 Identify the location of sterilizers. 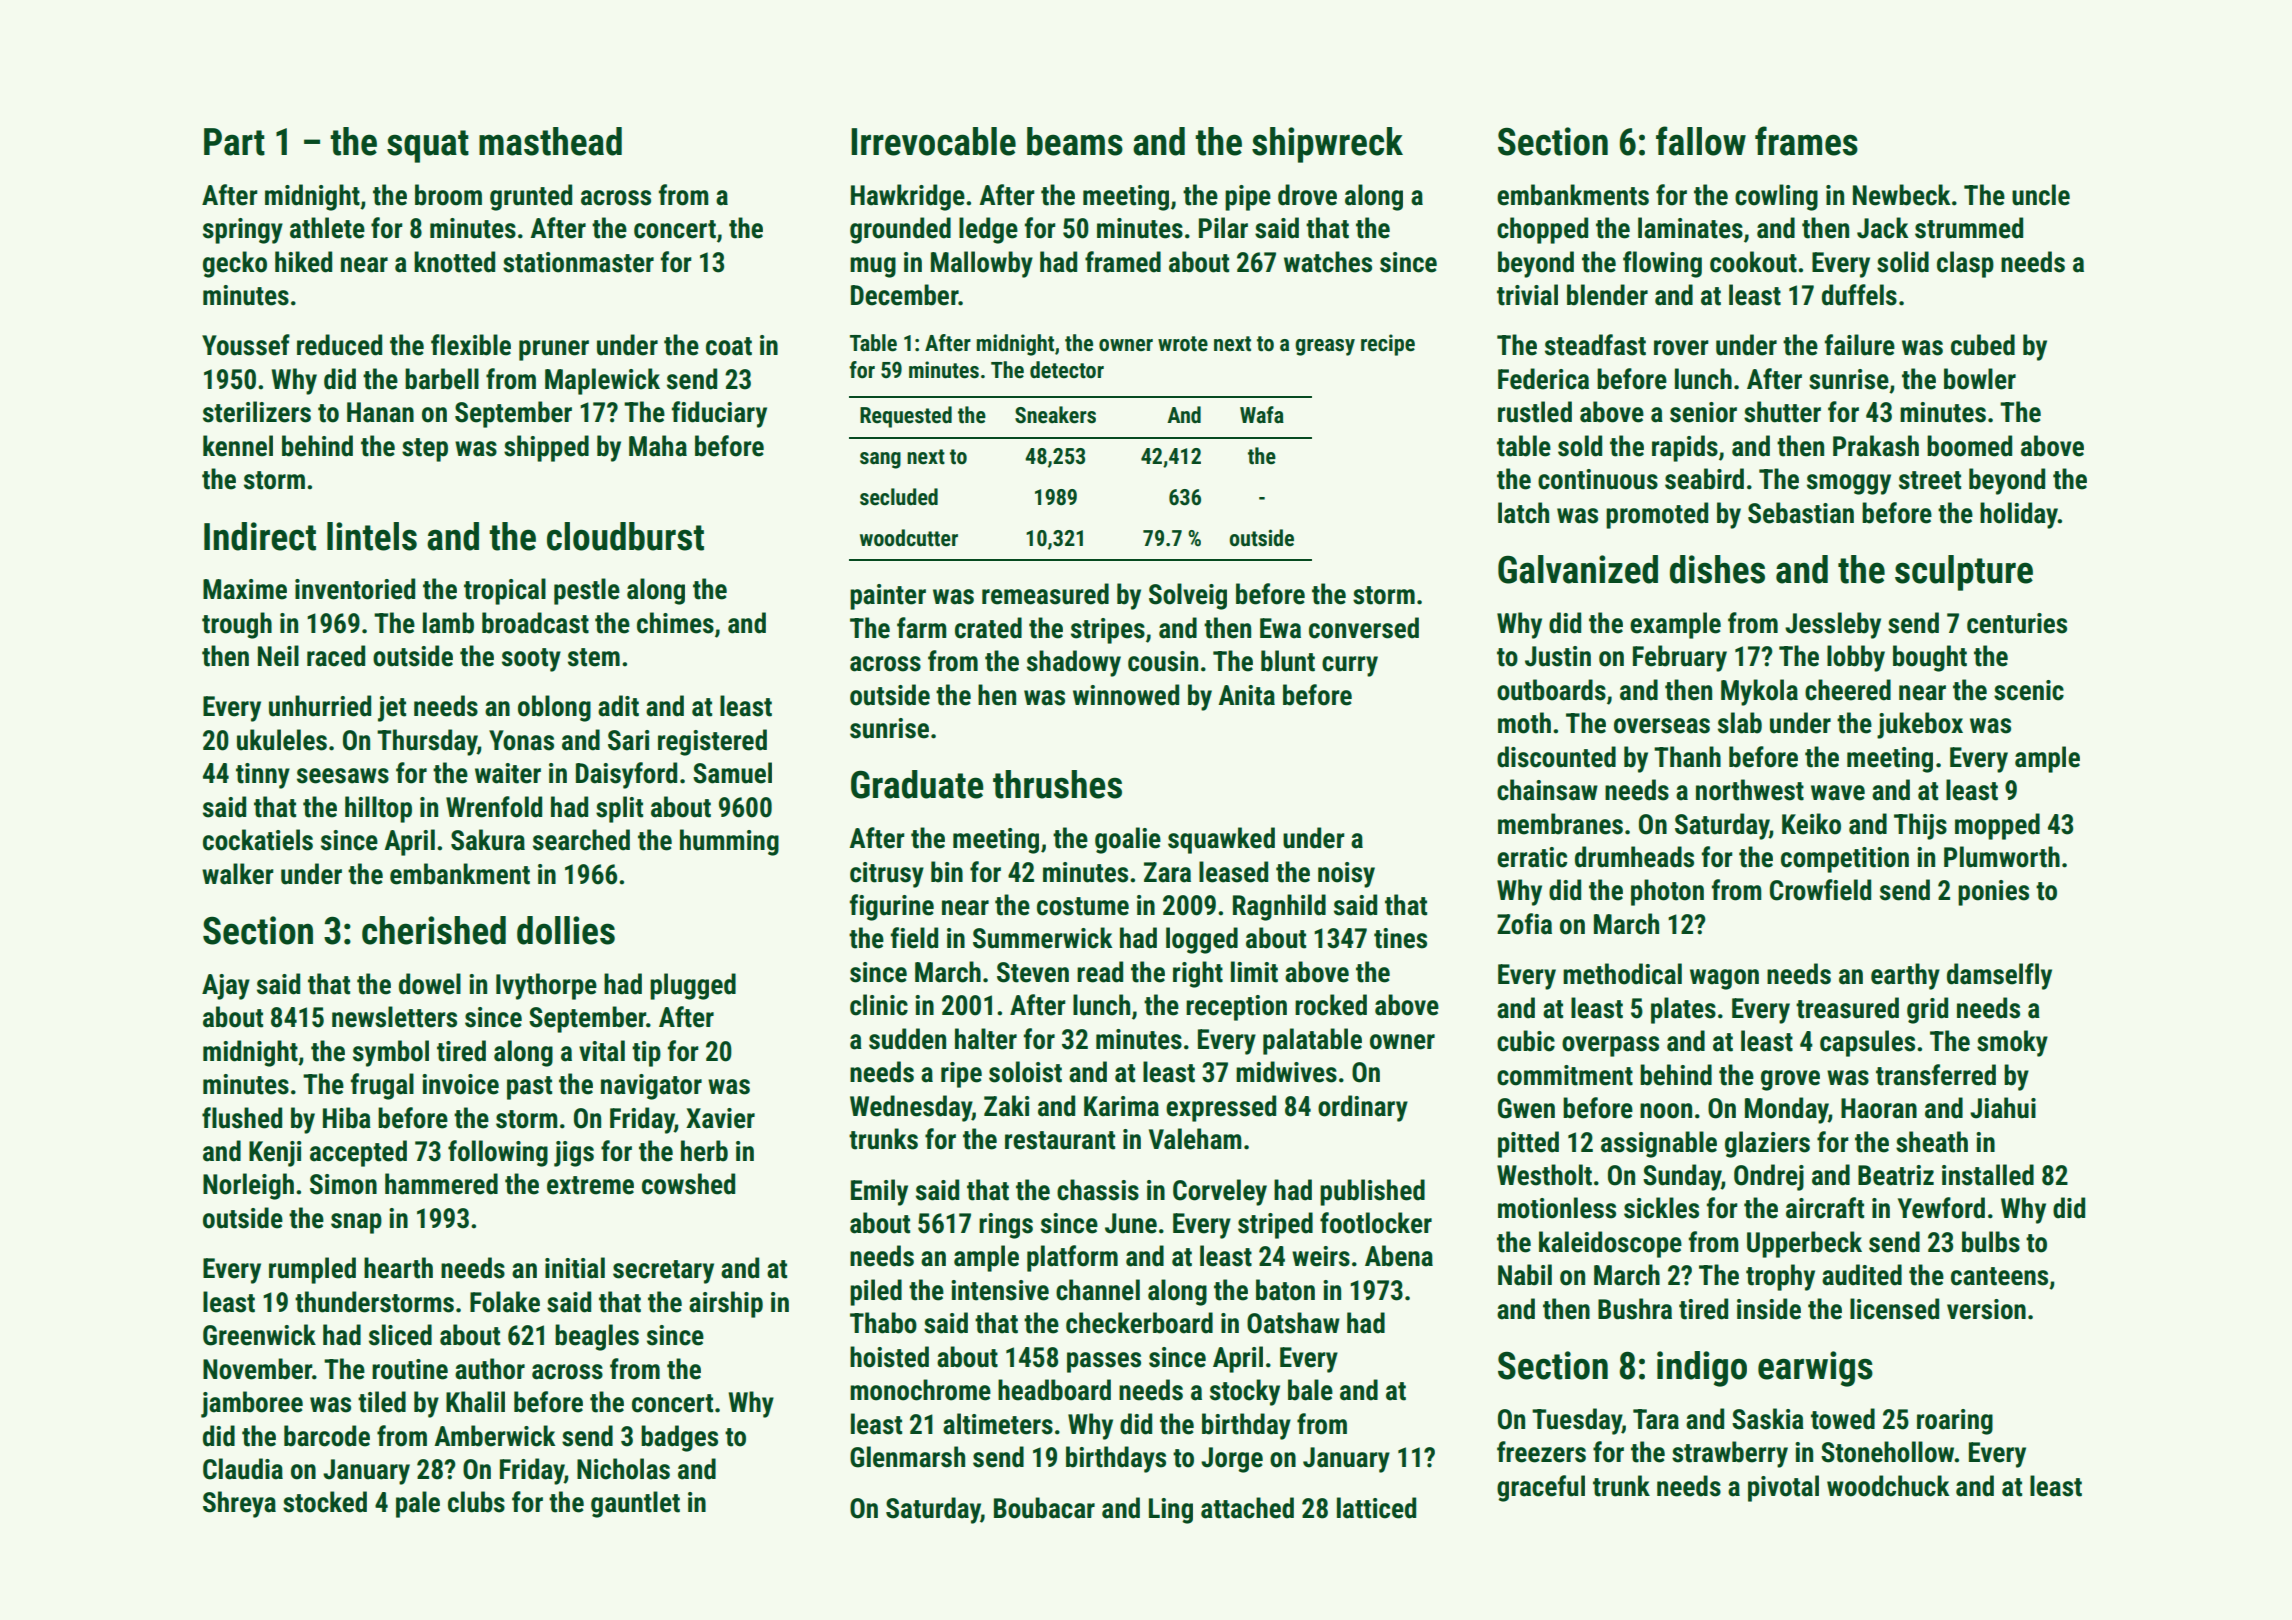
(257, 412).
